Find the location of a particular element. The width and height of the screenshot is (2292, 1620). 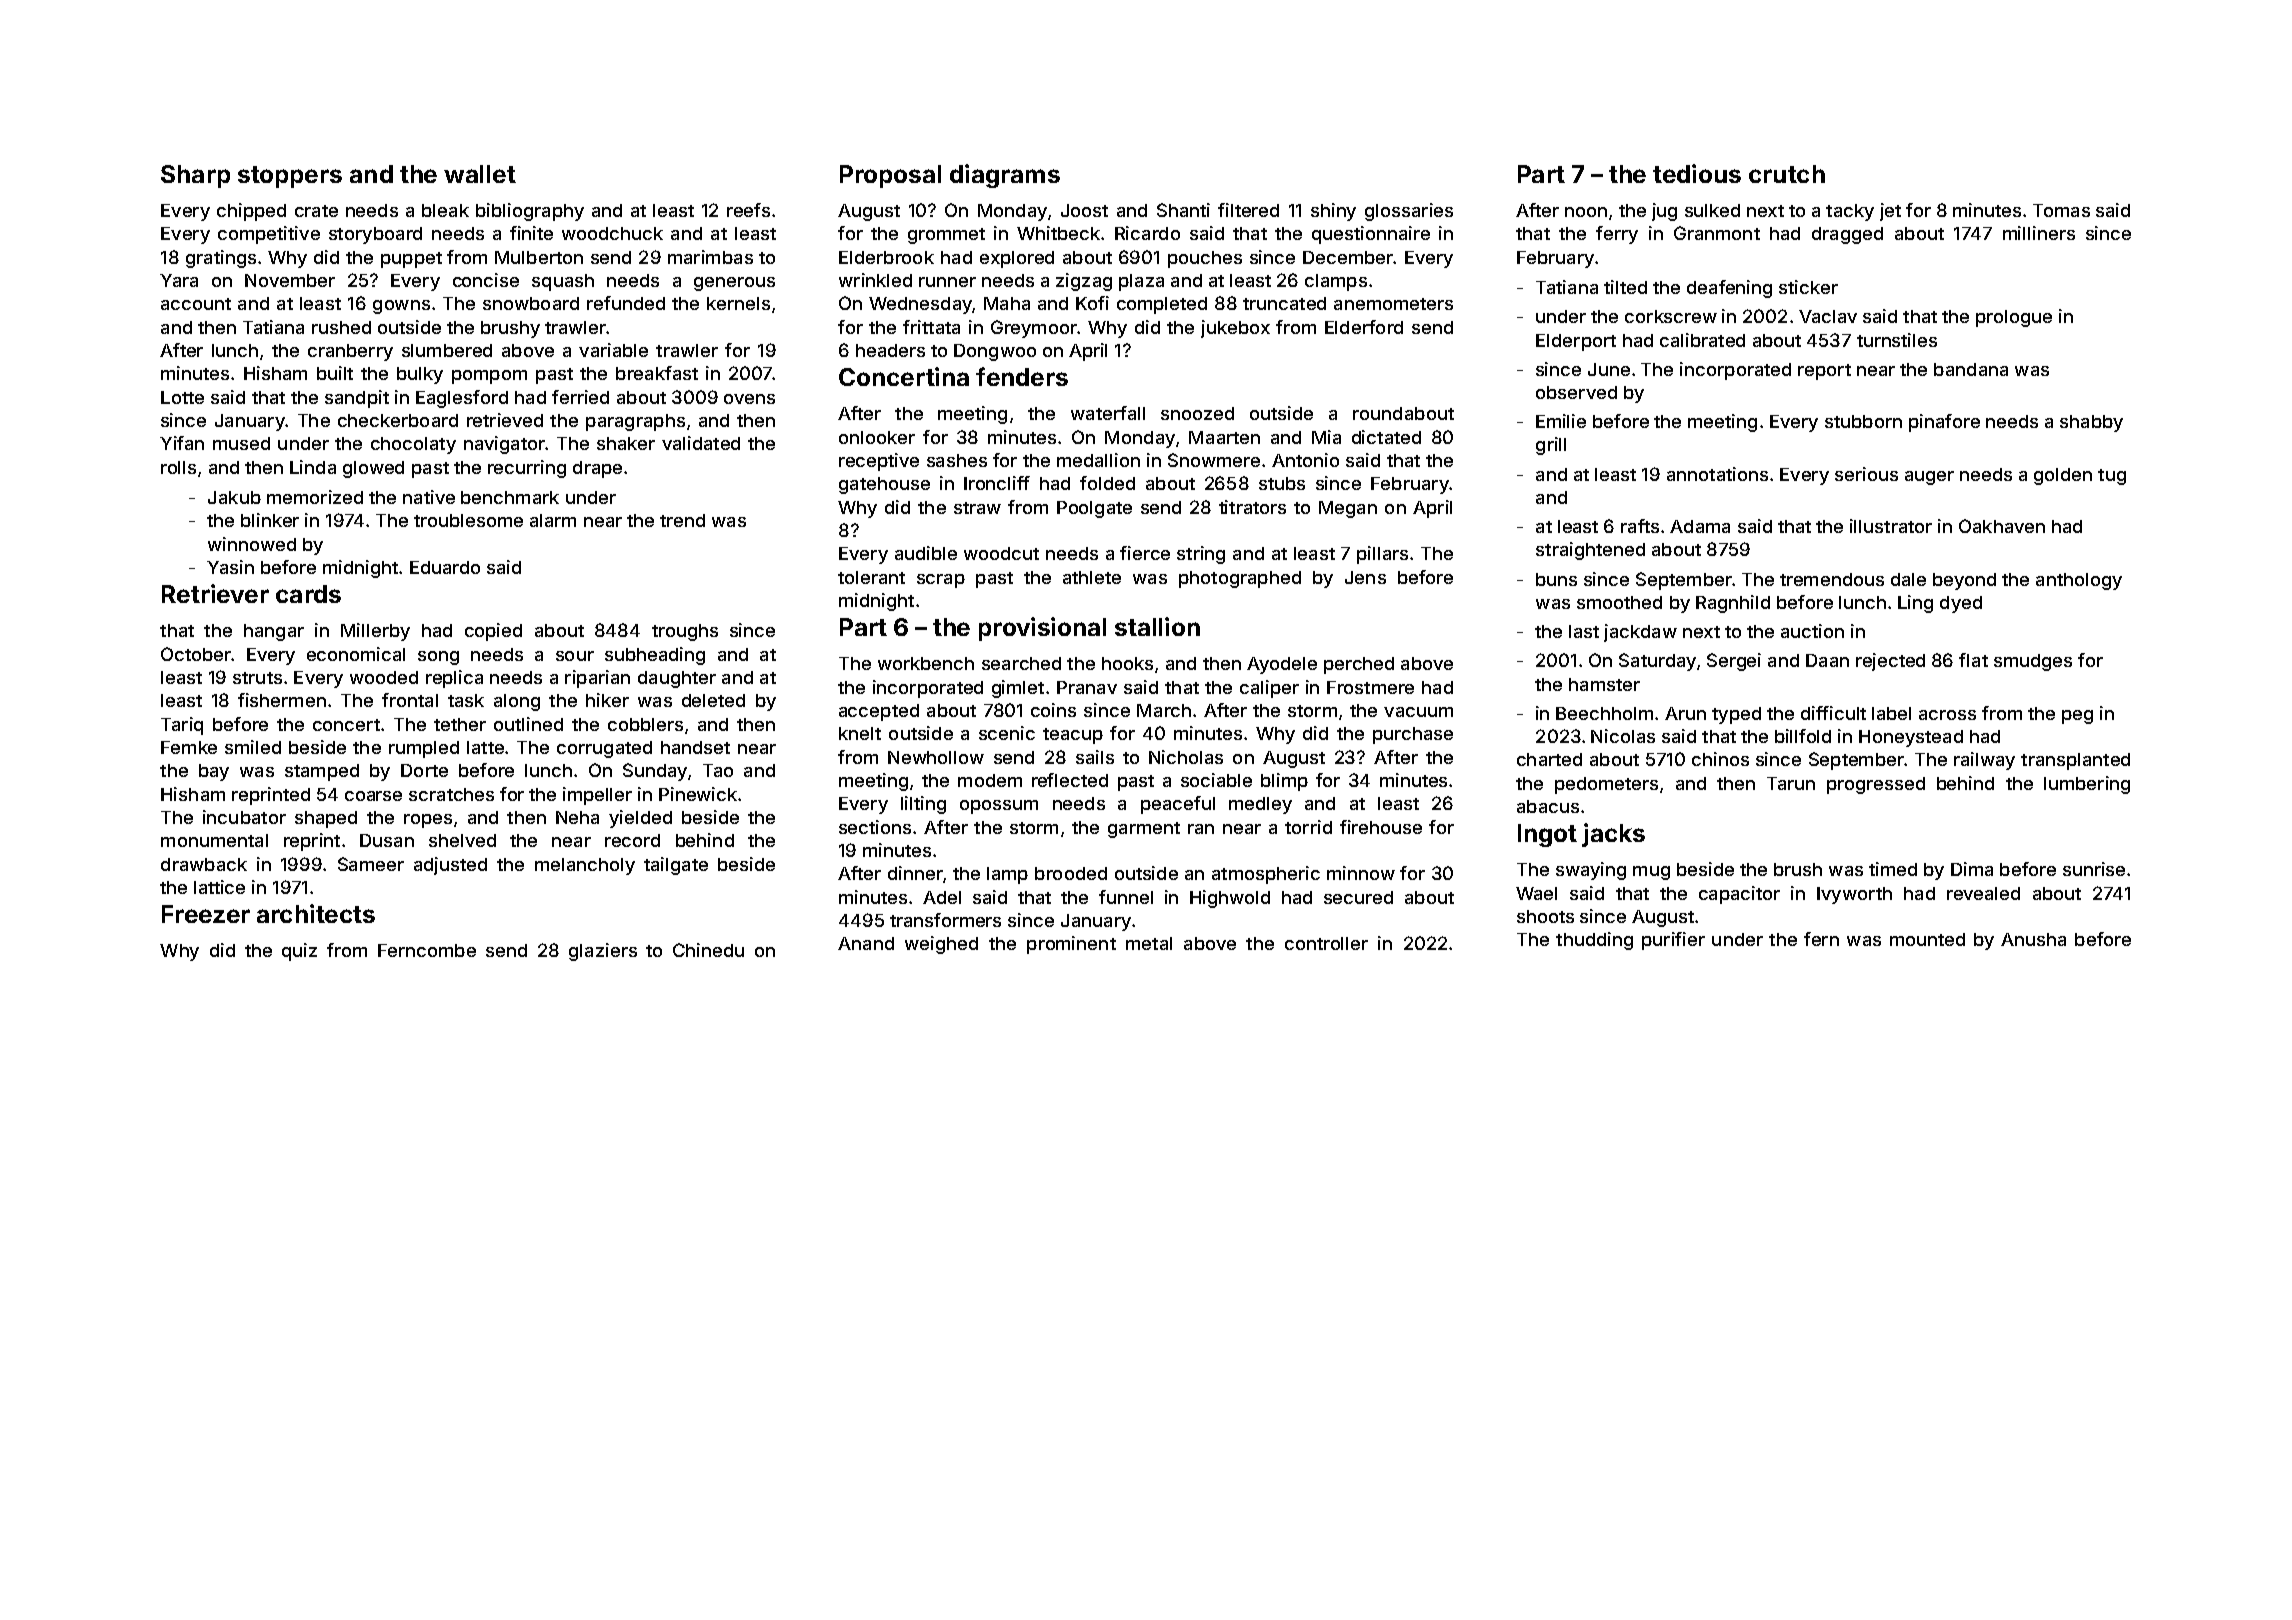

stubborn is located at coordinates (1863, 421).
